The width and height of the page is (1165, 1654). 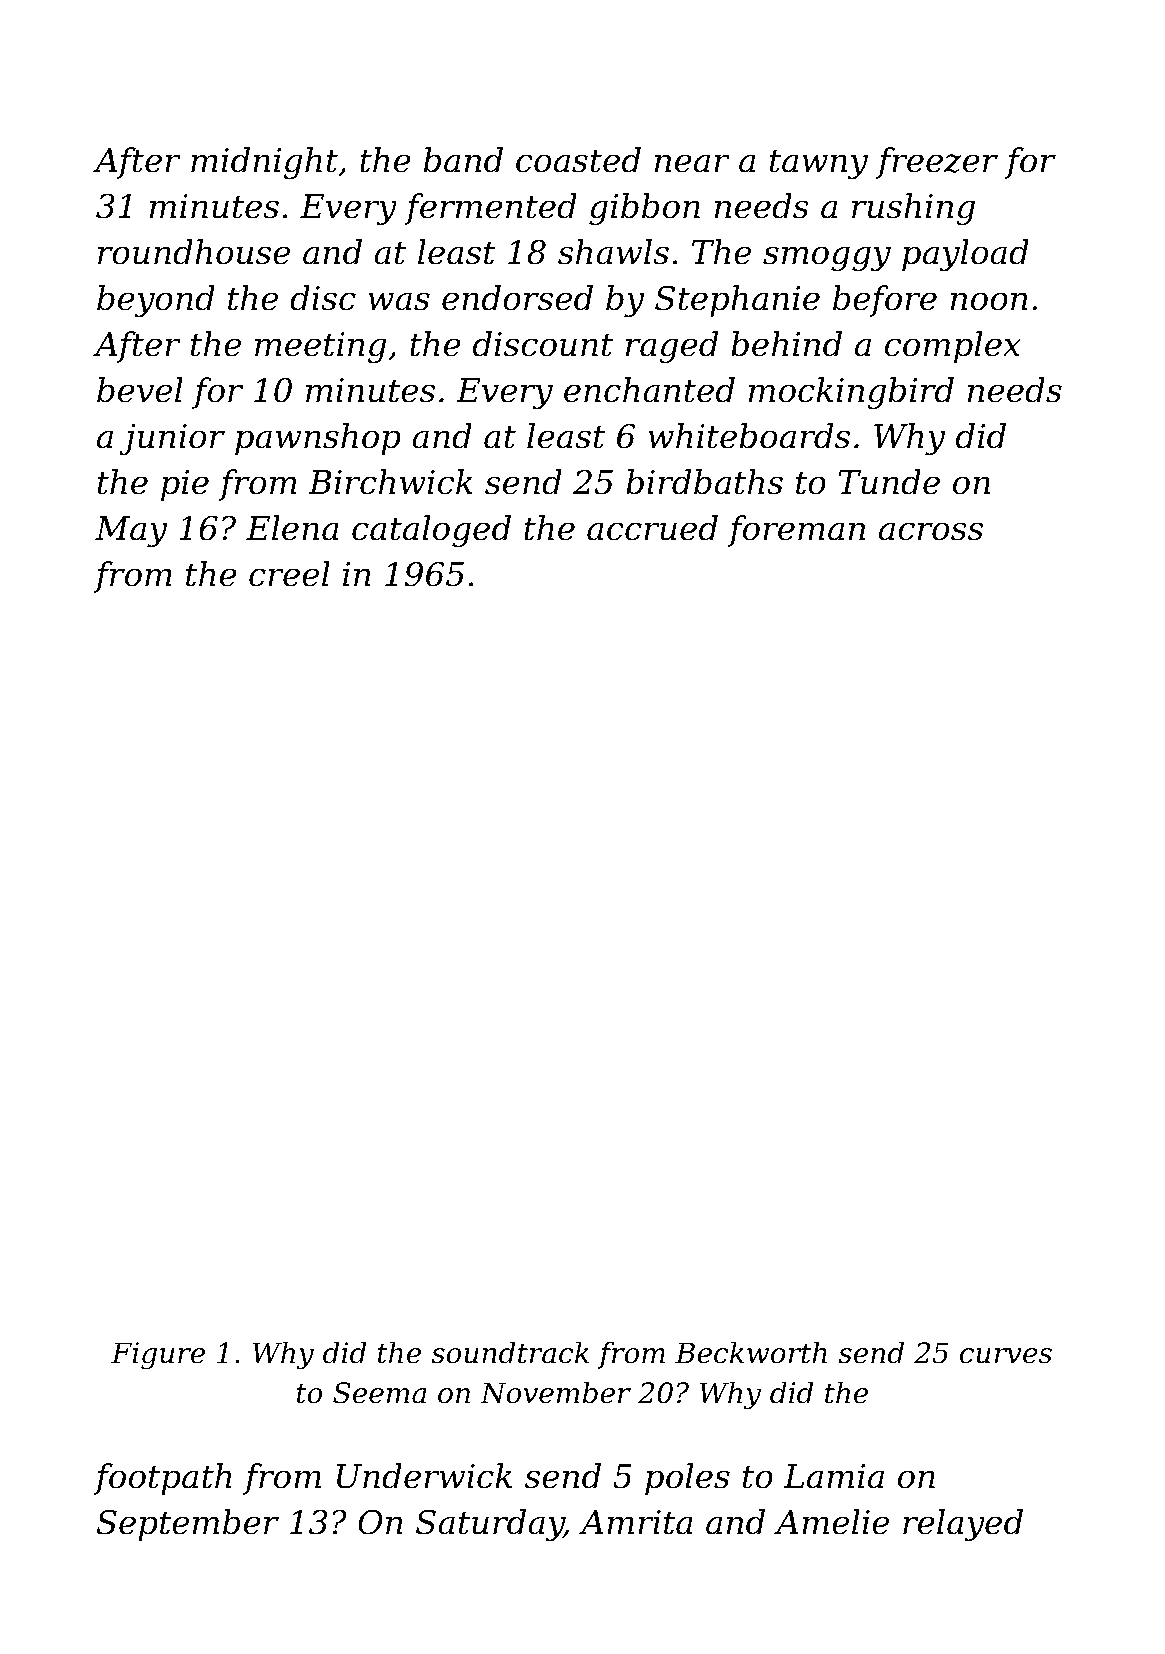 I want to click on across, so click(x=931, y=531).
